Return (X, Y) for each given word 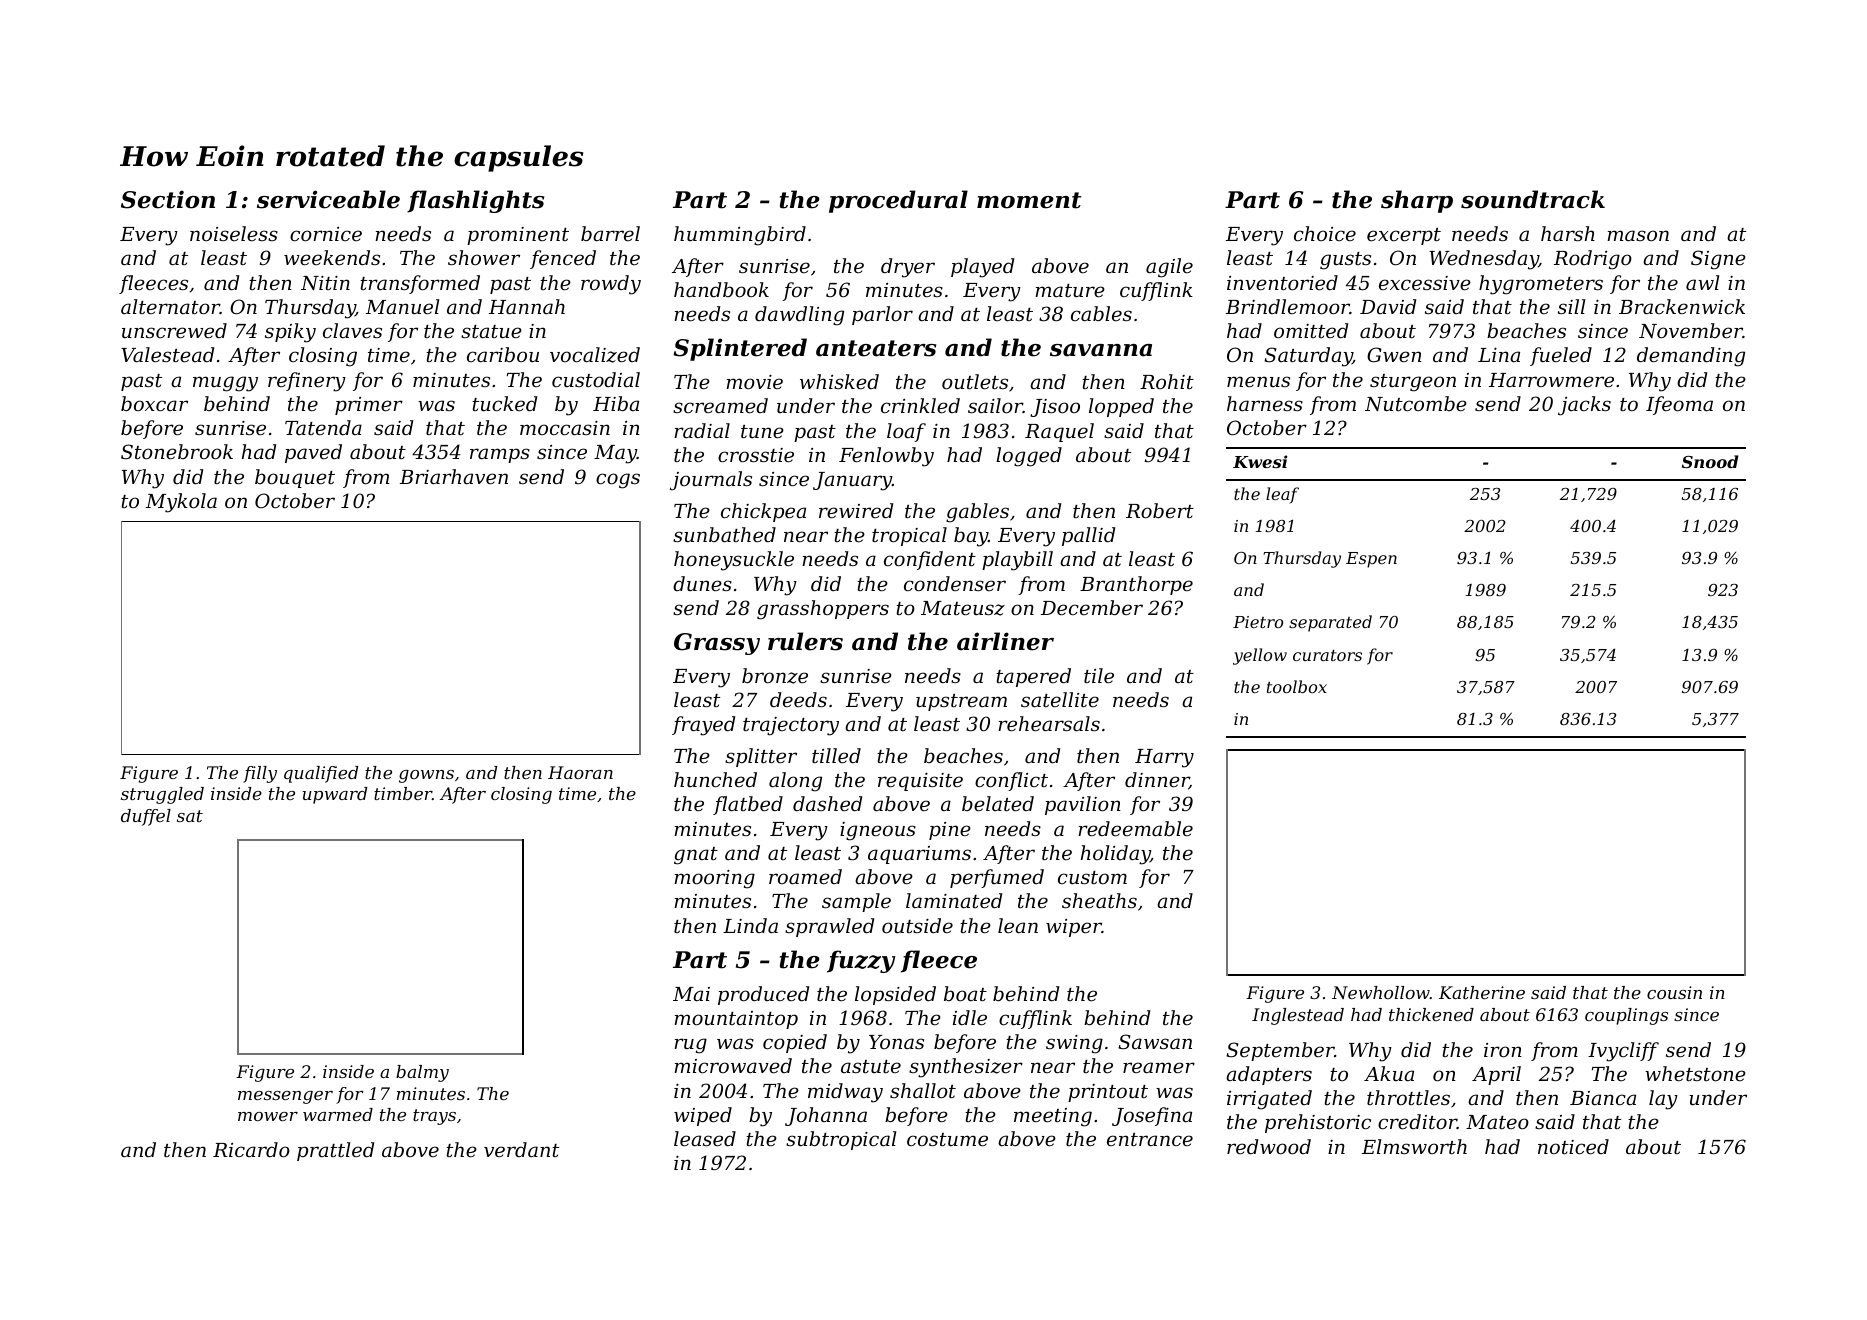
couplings (1626, 1016)
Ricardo (251, 1149)
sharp (1417, 201)
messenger (285, 1097)
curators (1327, 655)
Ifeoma (1679, 405)
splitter (761, 757)
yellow (1260, 656)
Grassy (717, 644)
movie (754, 382)
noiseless (234, 233)
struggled (162, 795)
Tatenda (323, 427)
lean (1018, 925)
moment (1029, 200)
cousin (1674, 992)
